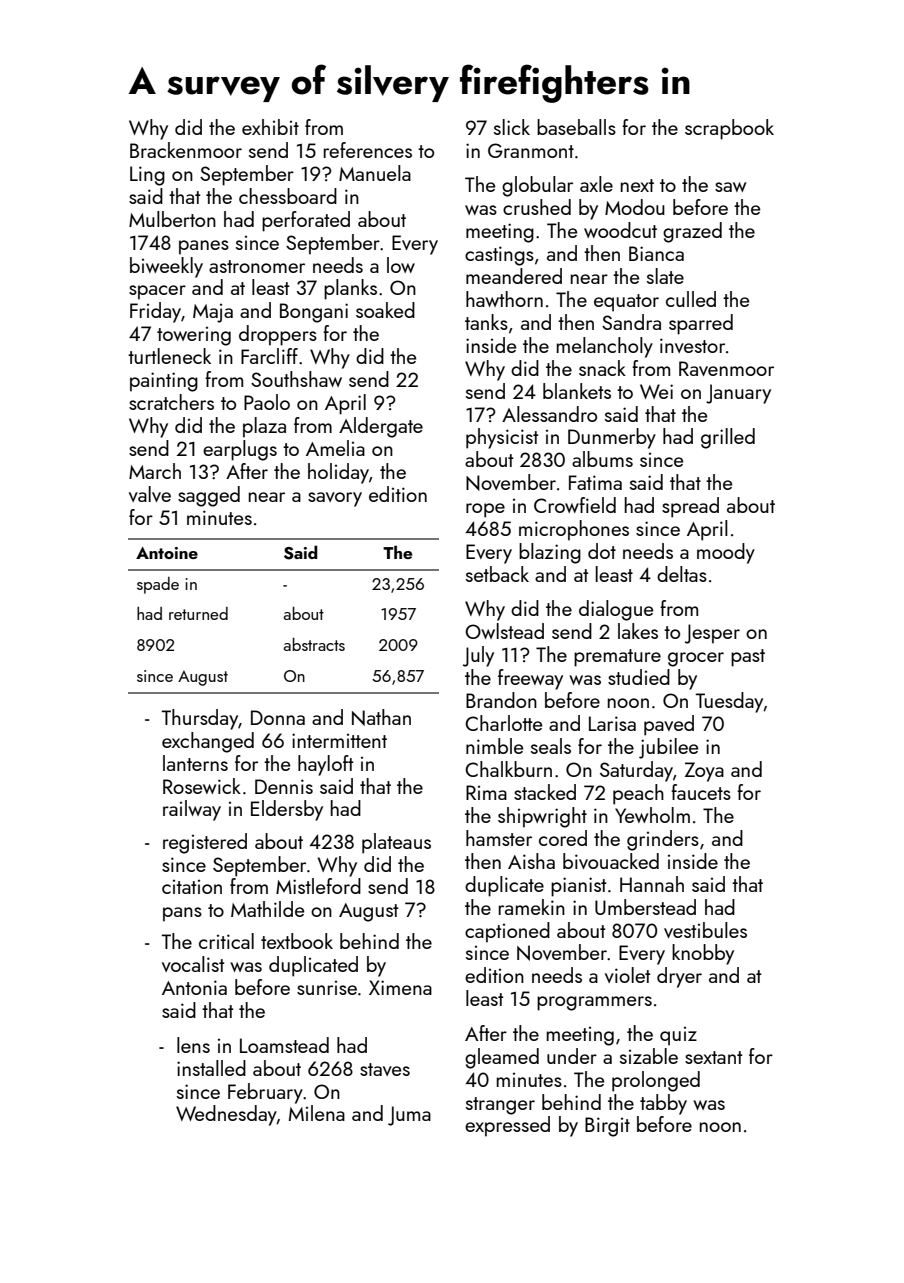 The image size is (904, 1283). Describe the element at coordinates (502, 438) in the screenshot. I see `physicist` at that location.
